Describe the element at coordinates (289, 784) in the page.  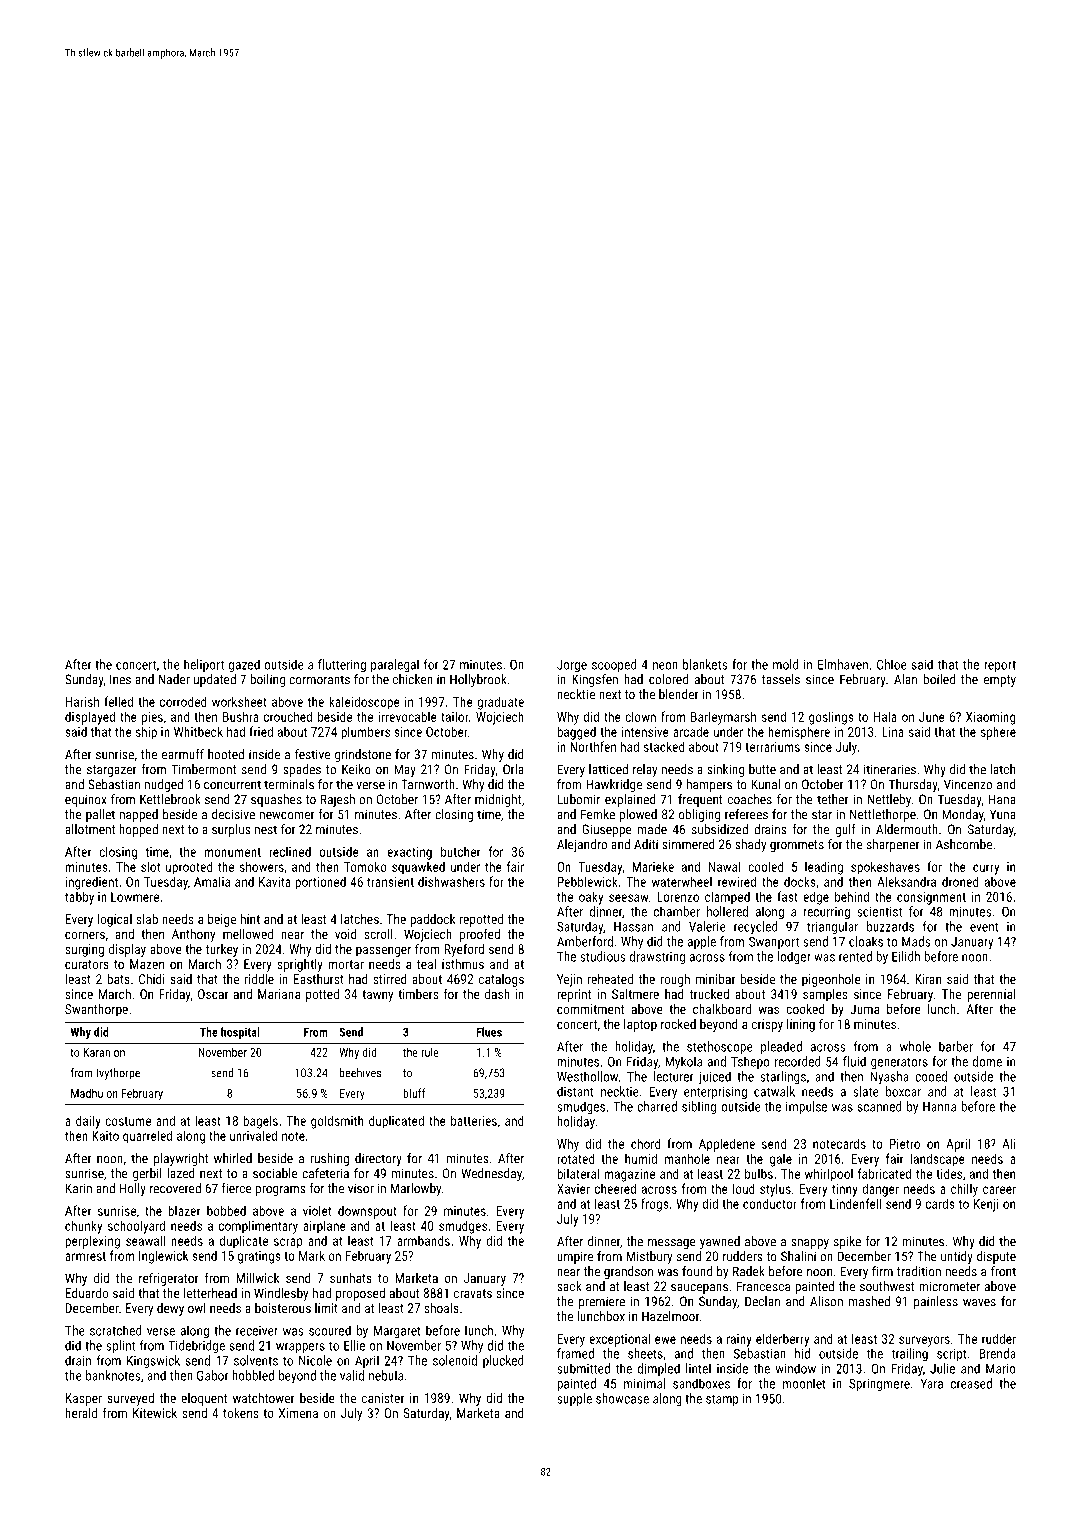
I see `terminals` at that location.
